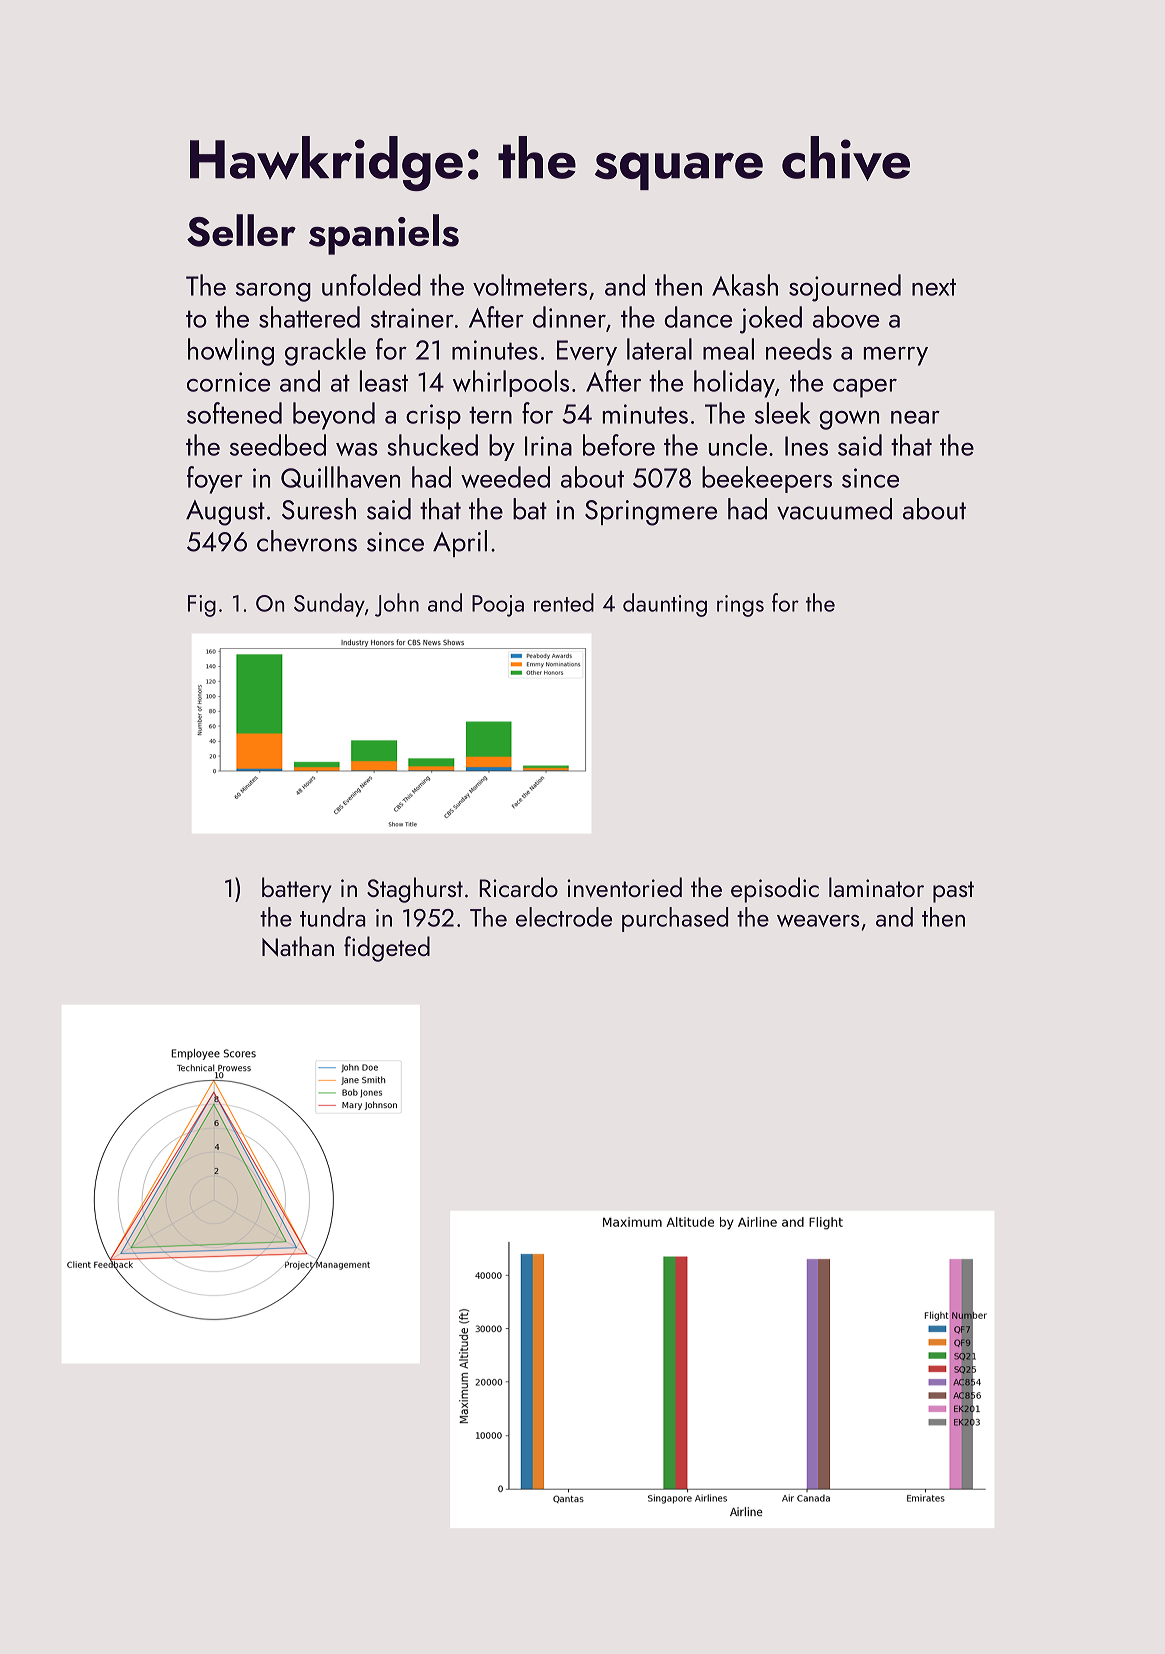 This screenshot has width=1165, height=1654. Describe the element at coordinates (934, 287) in the screenshot. I see `next` at that location.
